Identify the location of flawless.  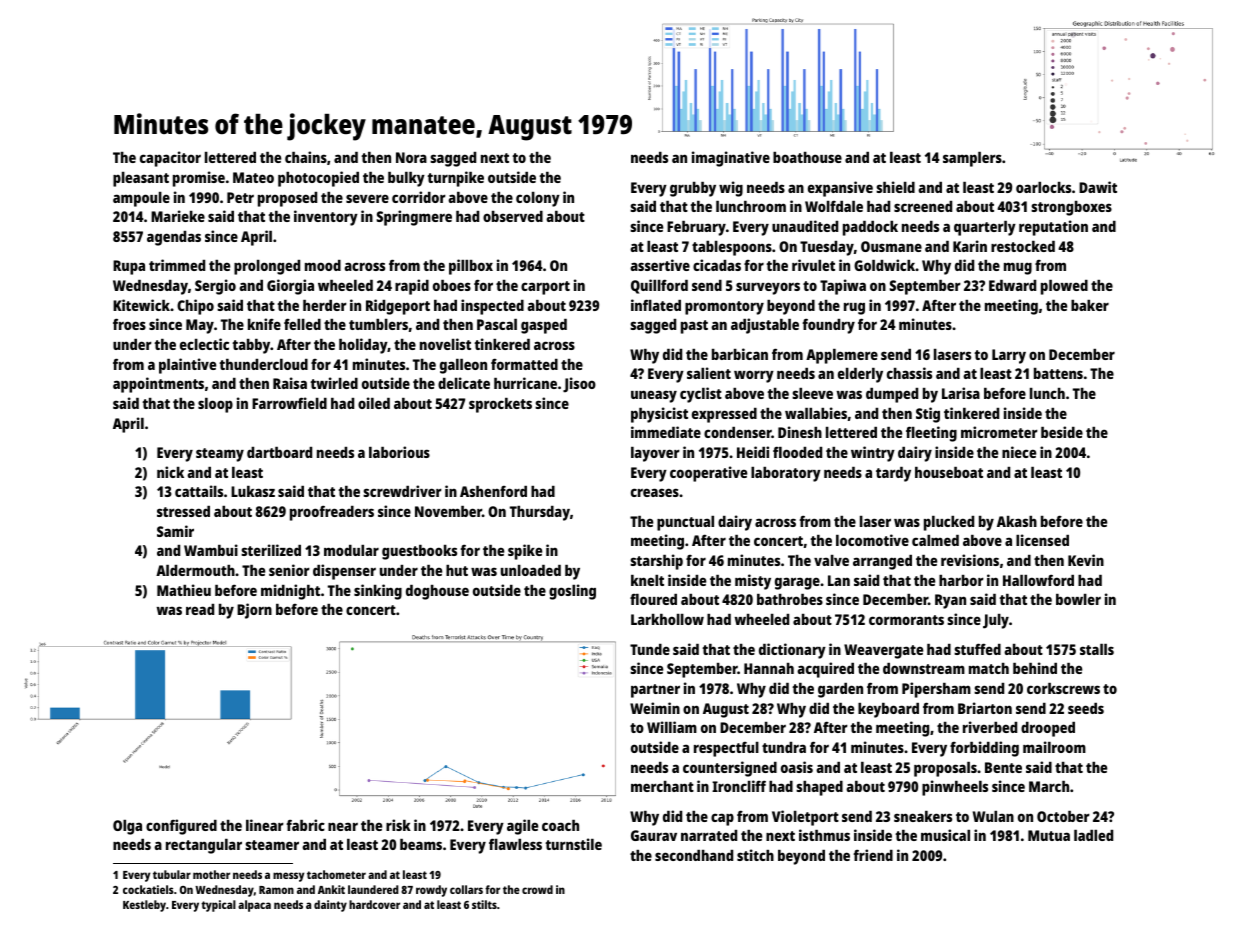
(515, 844).
